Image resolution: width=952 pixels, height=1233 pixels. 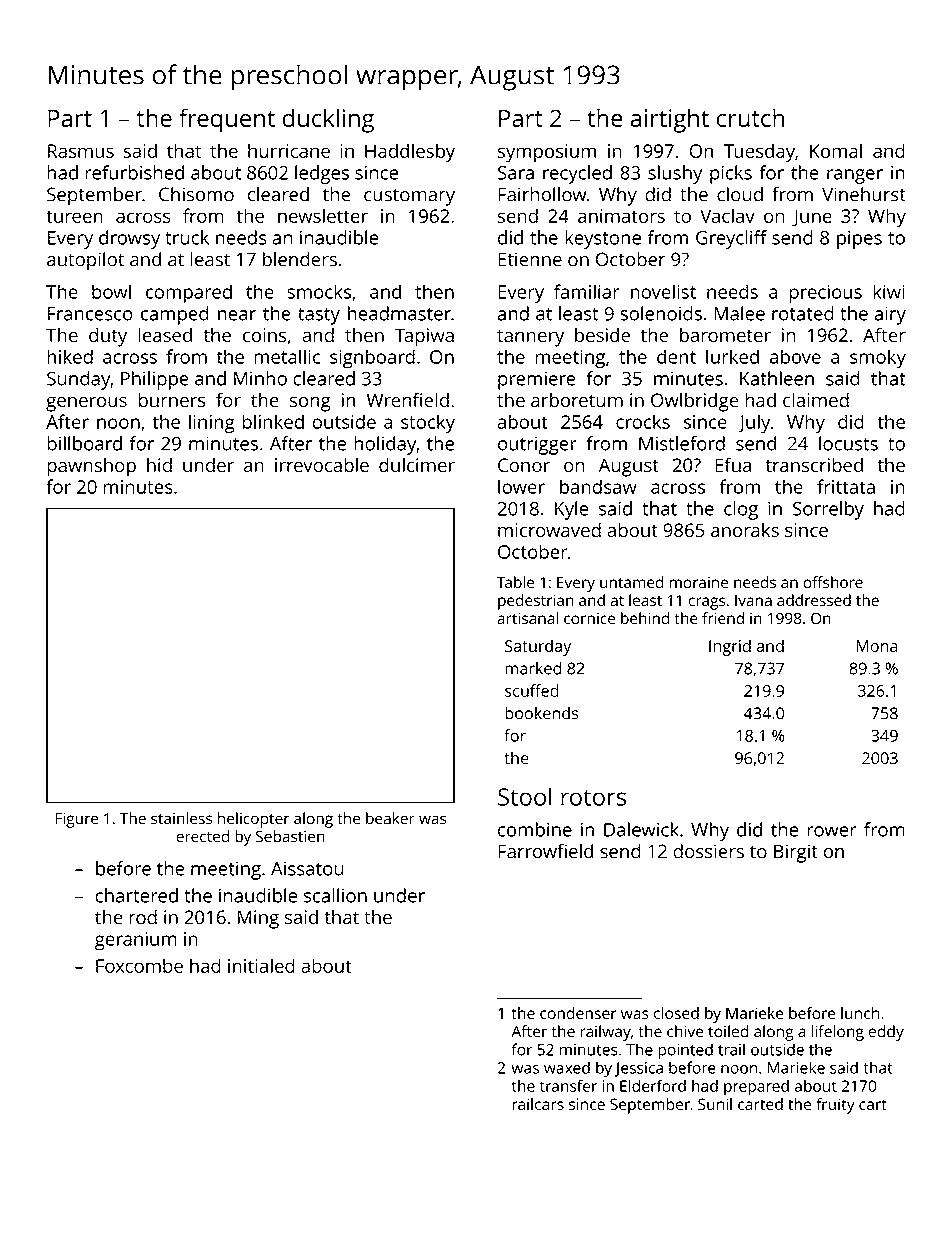 I want to click on rower, so click(x=832, y=831).
